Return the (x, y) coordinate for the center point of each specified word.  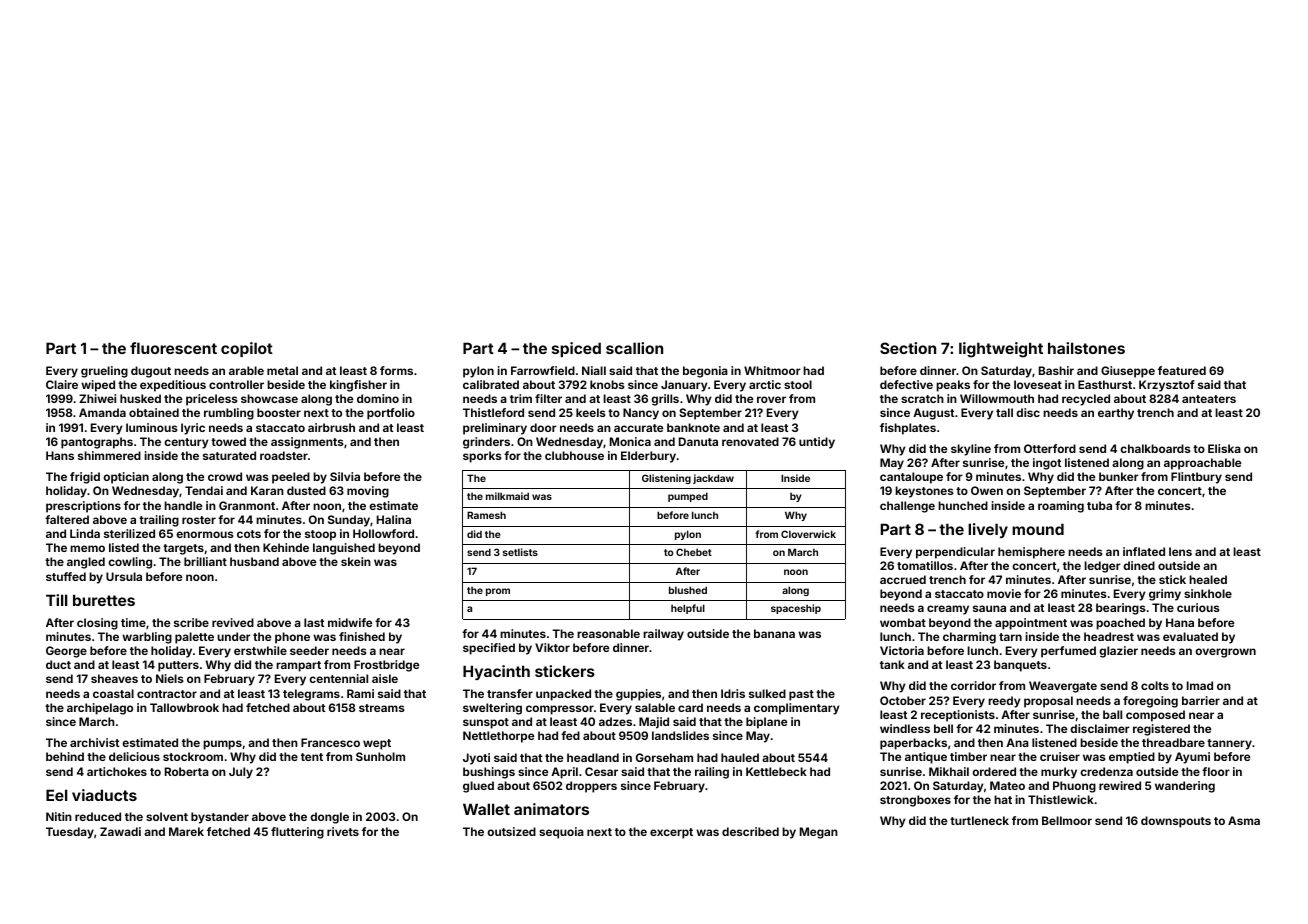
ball (1112, 714)
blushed (688, 590)
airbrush (331, 427)
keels (591, 412)
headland (593, 757)
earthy (1116, 414)
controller (236, 384)
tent (312, 757)
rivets (343, 831)
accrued (903, 579)
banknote (693, 427)
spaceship (796, 609)
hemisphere (1031, 553)
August (933, 414)
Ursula (124, 576)
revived (233, 622)
